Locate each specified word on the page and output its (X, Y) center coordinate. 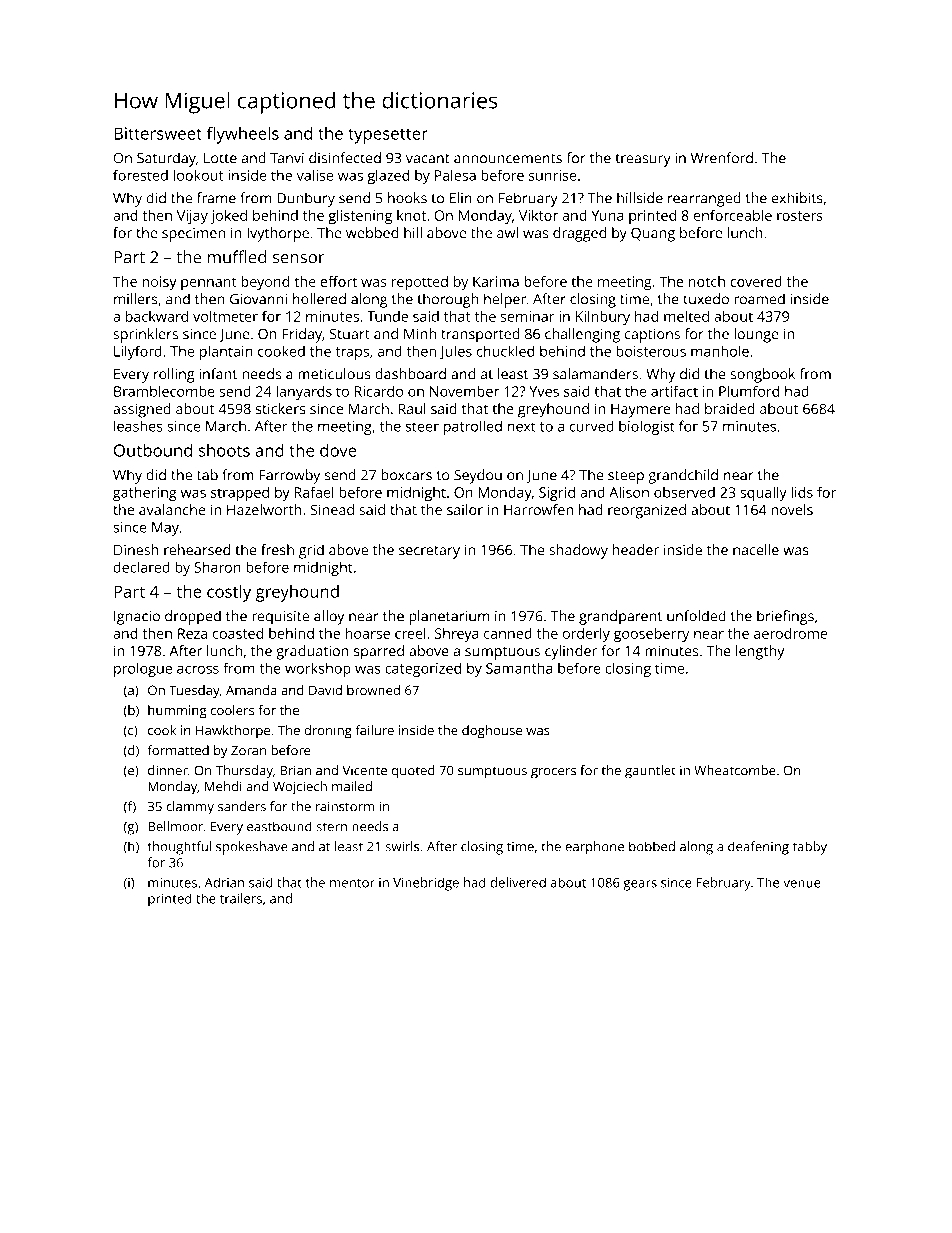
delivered (518, 882)
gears (640, 885)
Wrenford (722, 158)
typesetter (388, 136)
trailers (241, 898)
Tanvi (287, 158)
